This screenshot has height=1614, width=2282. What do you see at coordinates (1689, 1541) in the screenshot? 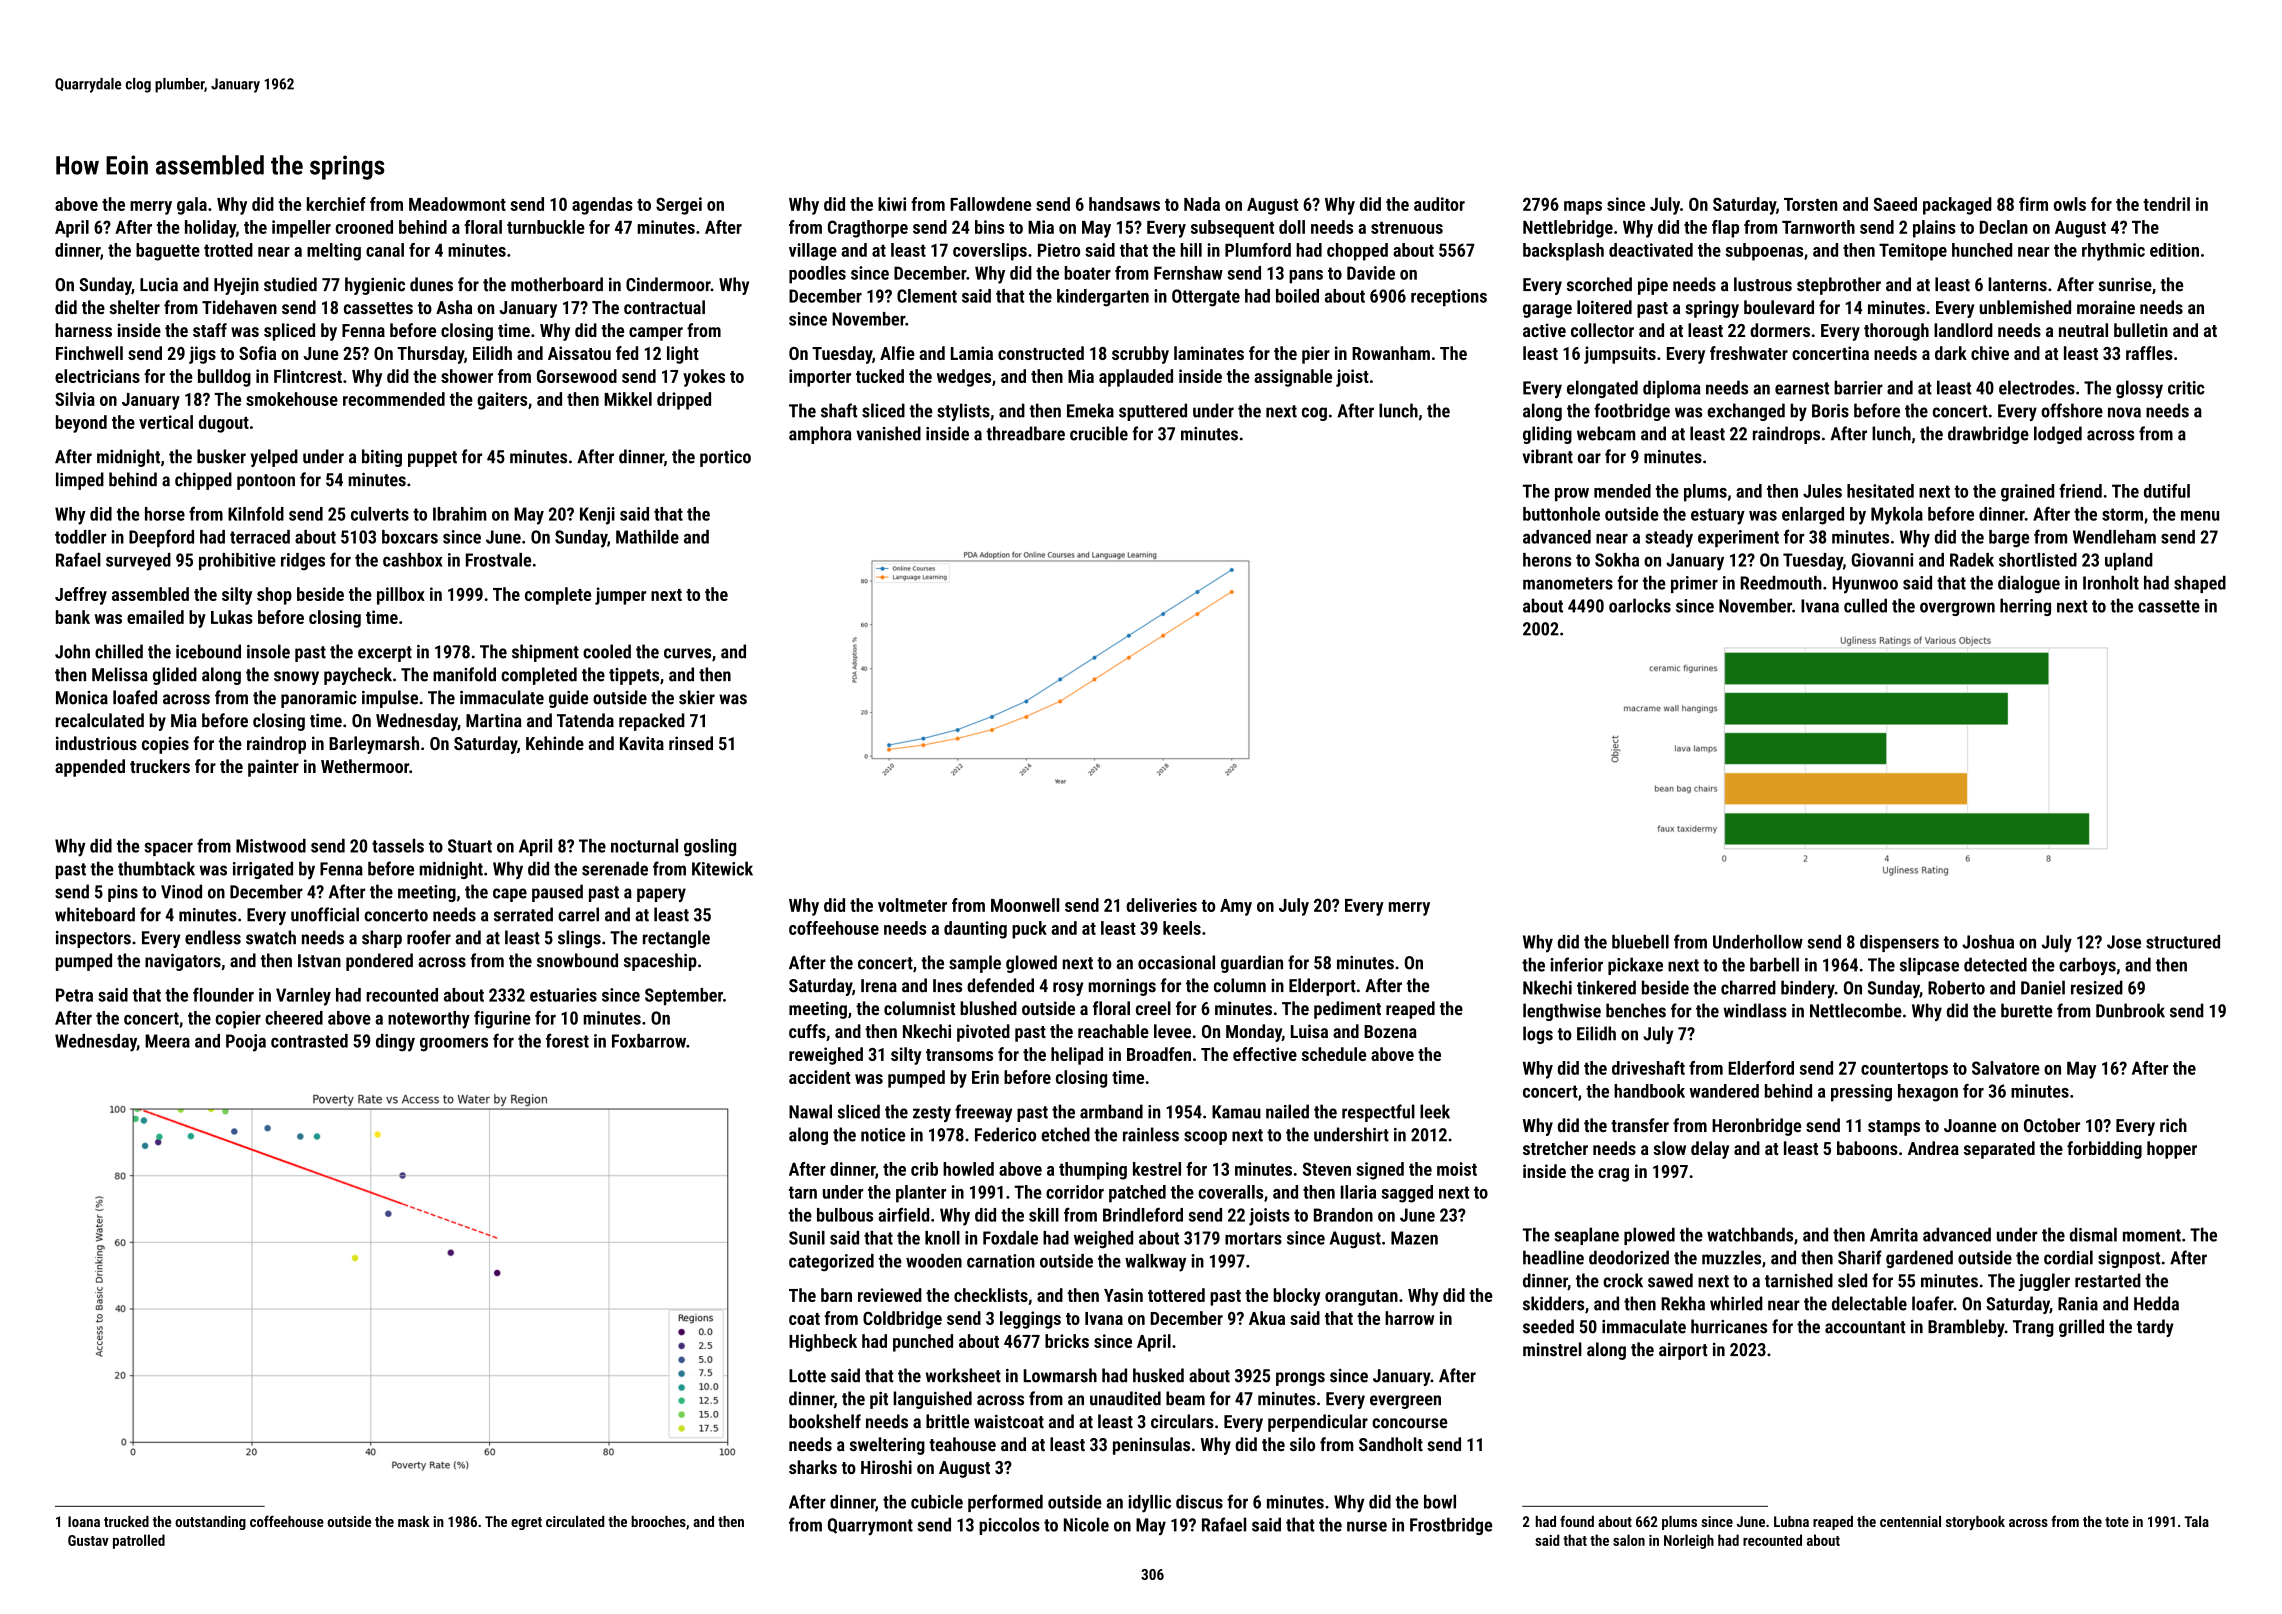
I see `Norleigh` at bounding box center [1689, 1541].
